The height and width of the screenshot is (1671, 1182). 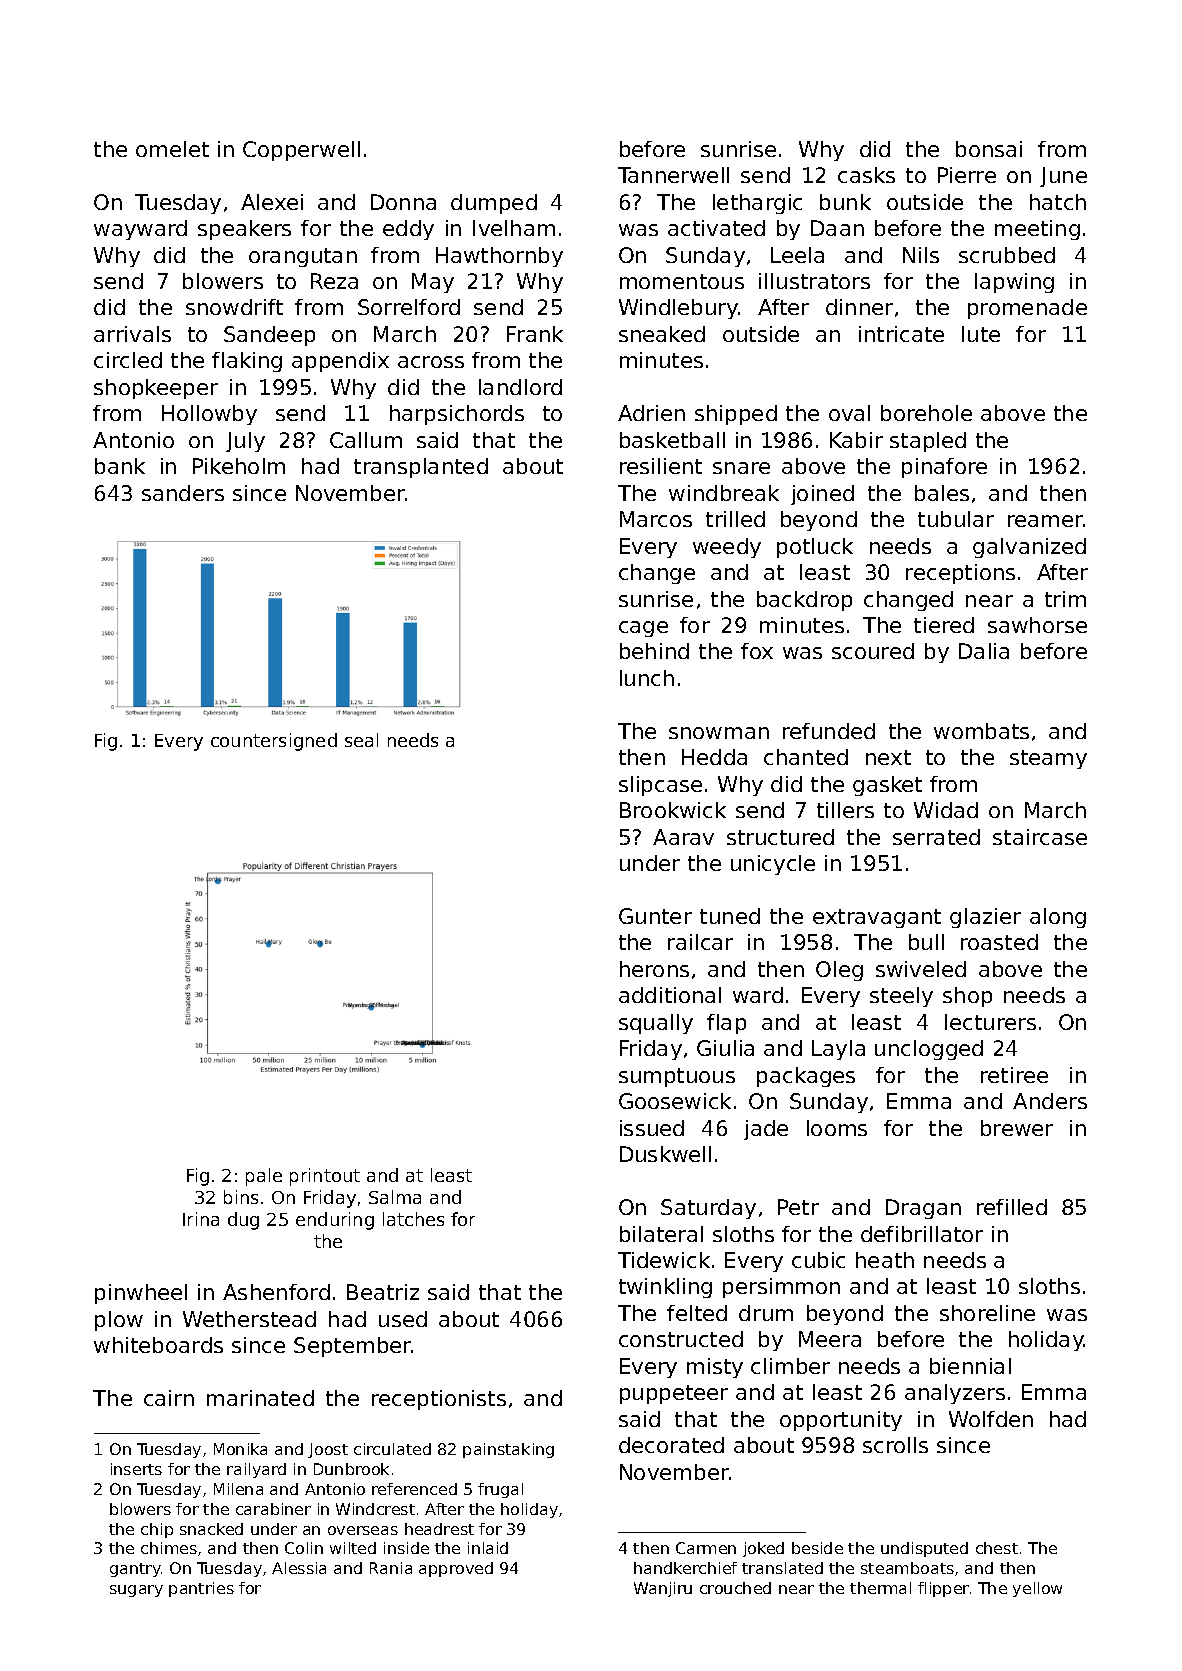 I want to click on casks, so click(x=866, y=175).
